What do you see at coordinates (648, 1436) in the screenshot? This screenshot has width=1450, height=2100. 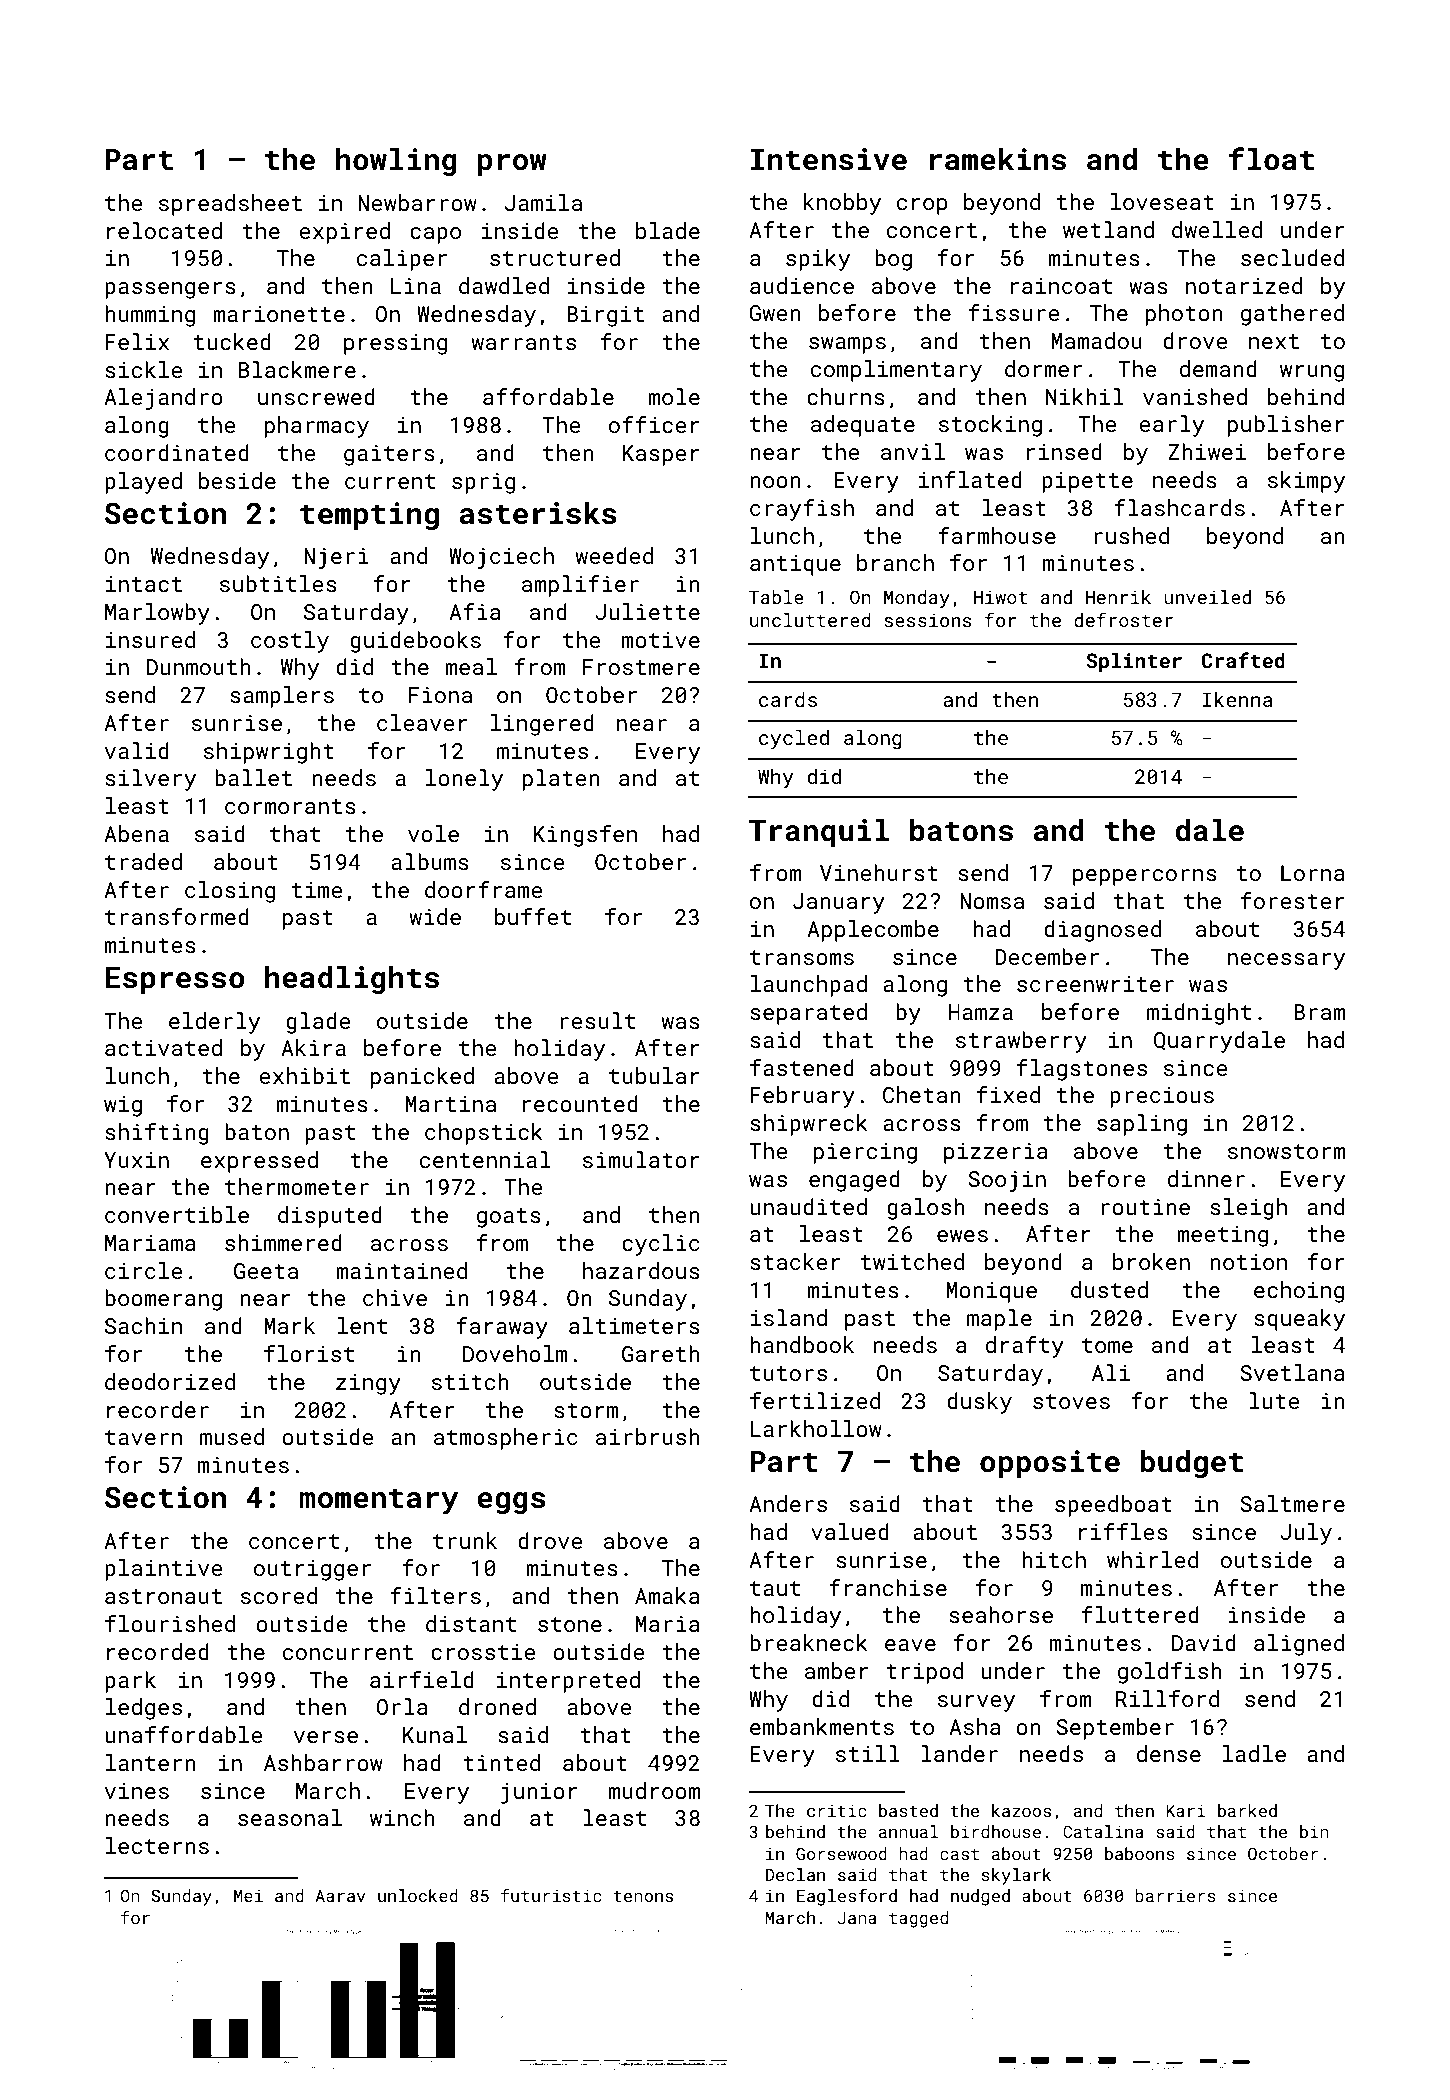 I see `airbrush` at bounding box center [648, 1436].
